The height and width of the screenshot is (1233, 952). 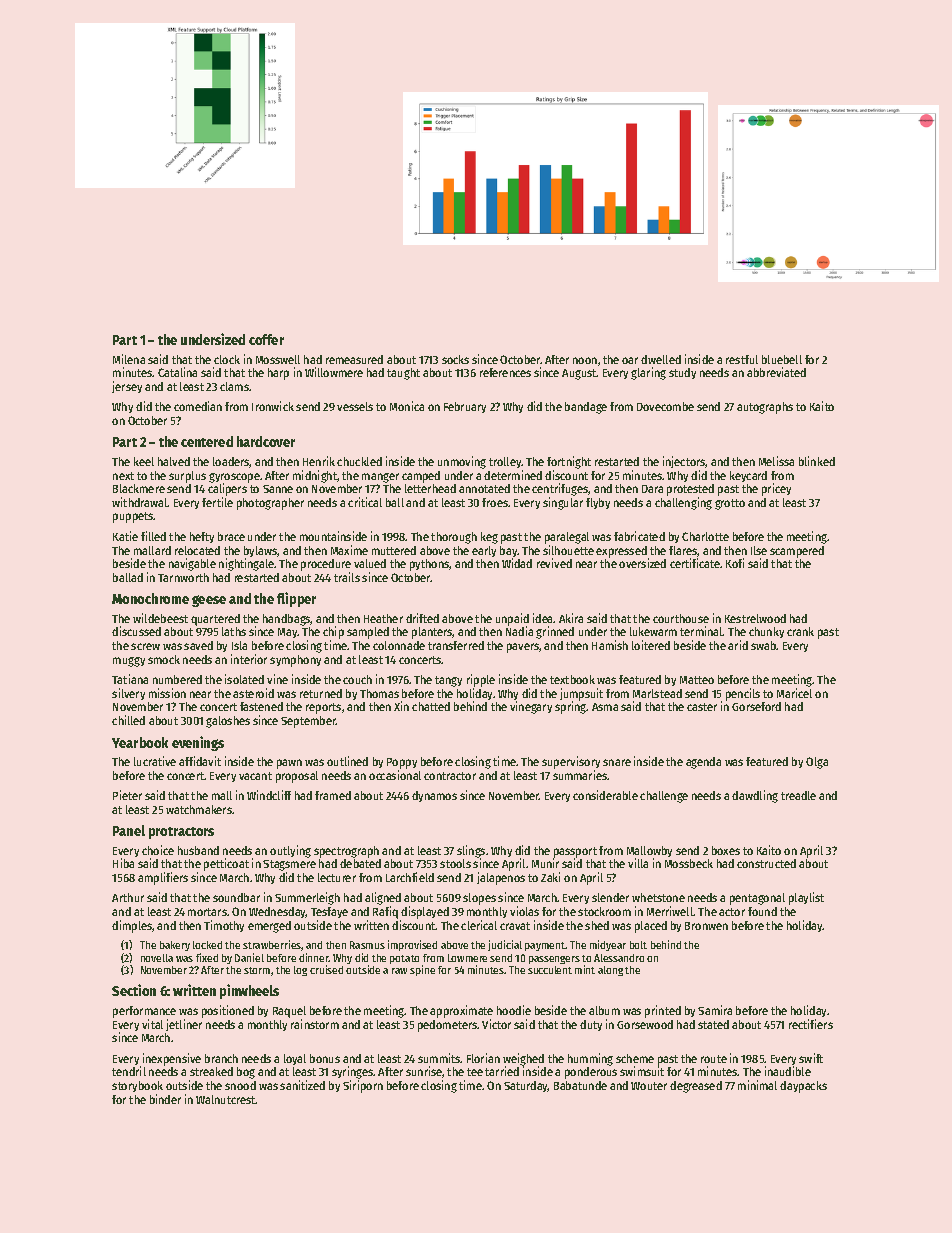 I want to click on snare, so click(x=617, y=762).
